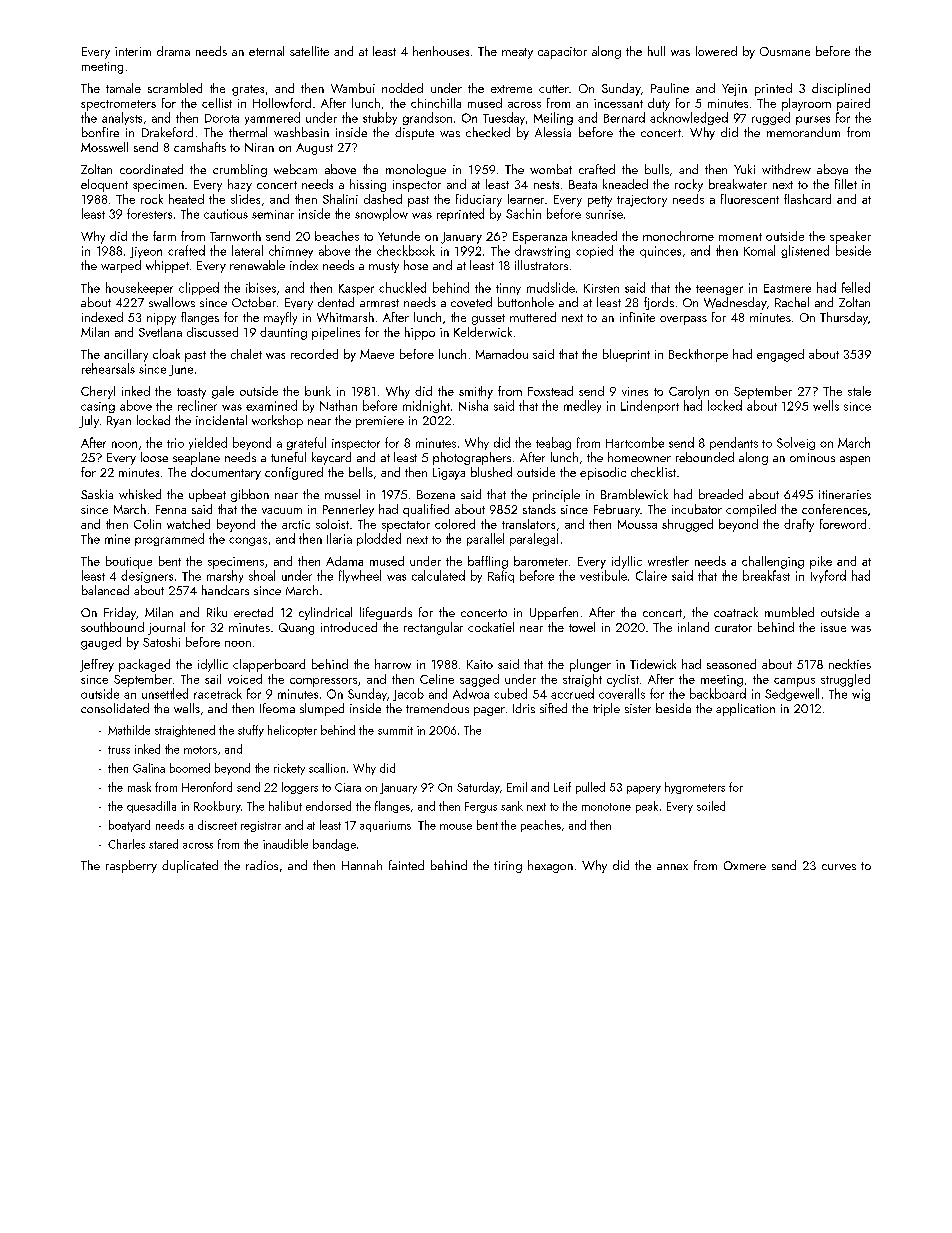  What do you see at coordinates (846, 184) in the image?
I see `fillet` at bounding box center [846, 184].
